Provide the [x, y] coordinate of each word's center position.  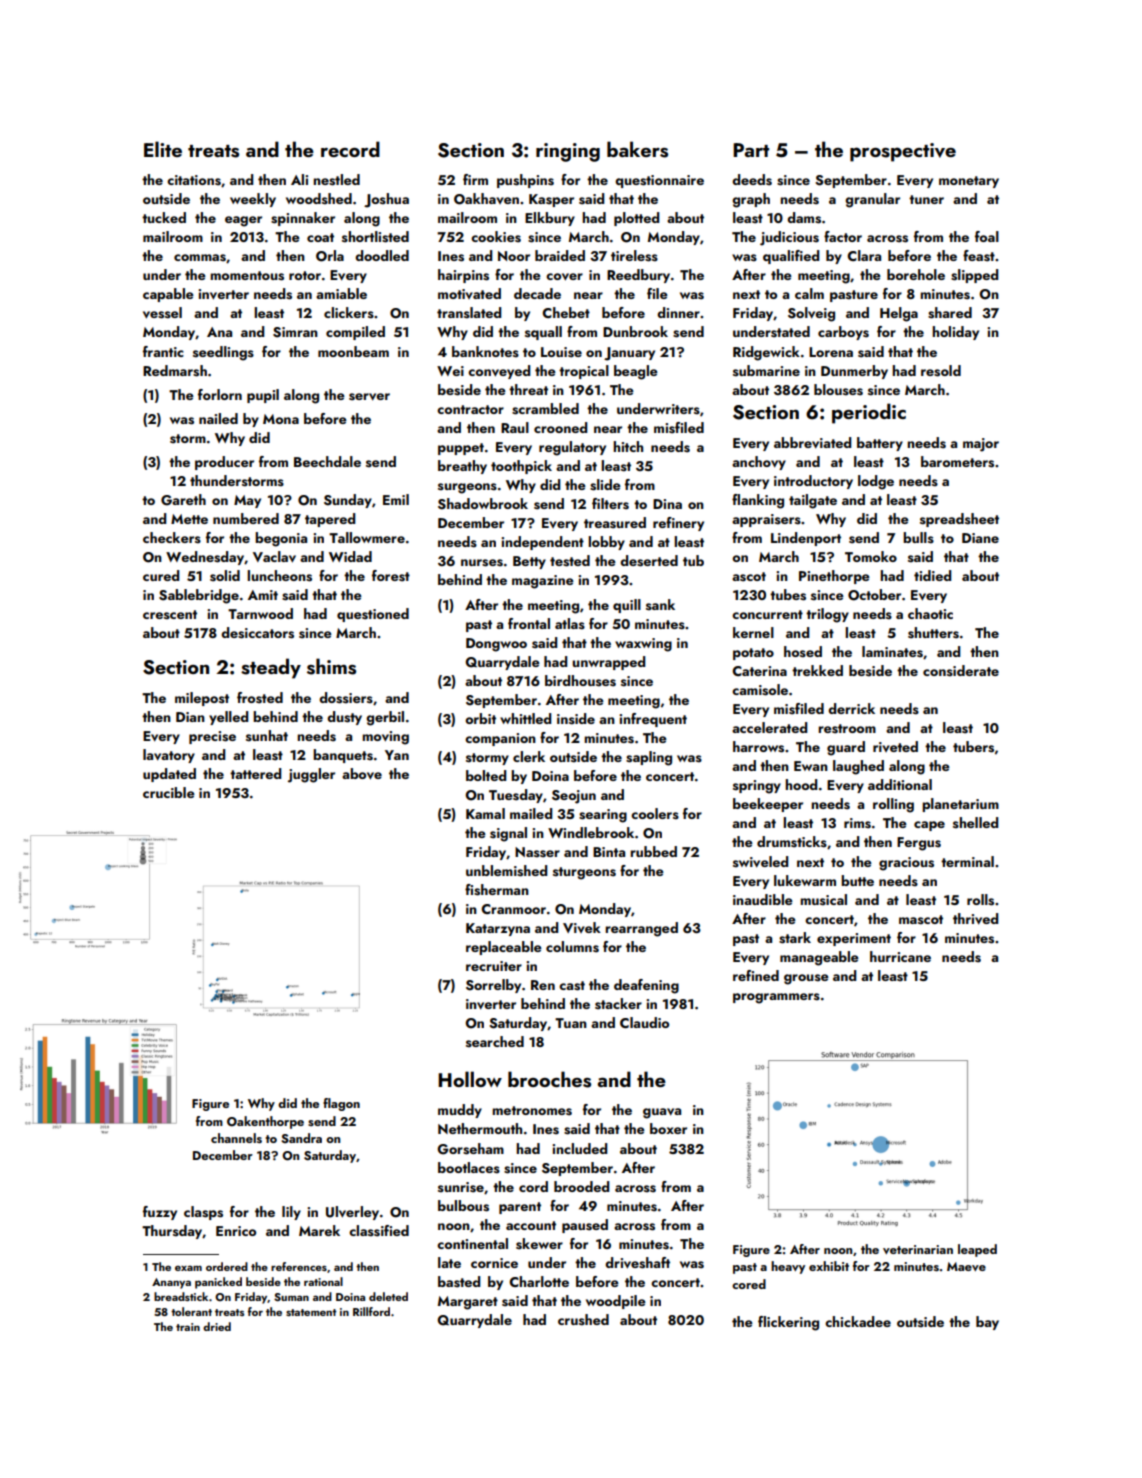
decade [537, 293]
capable [168, 295]
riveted [895, 746]
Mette [189, 519]
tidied [932, 575]
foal [987, 236]
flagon [341, 1104]
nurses [482, 563]
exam [188, 1268]
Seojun [574, 797]
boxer [668, 1128]
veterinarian [918, 1249]
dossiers [346, 698]
